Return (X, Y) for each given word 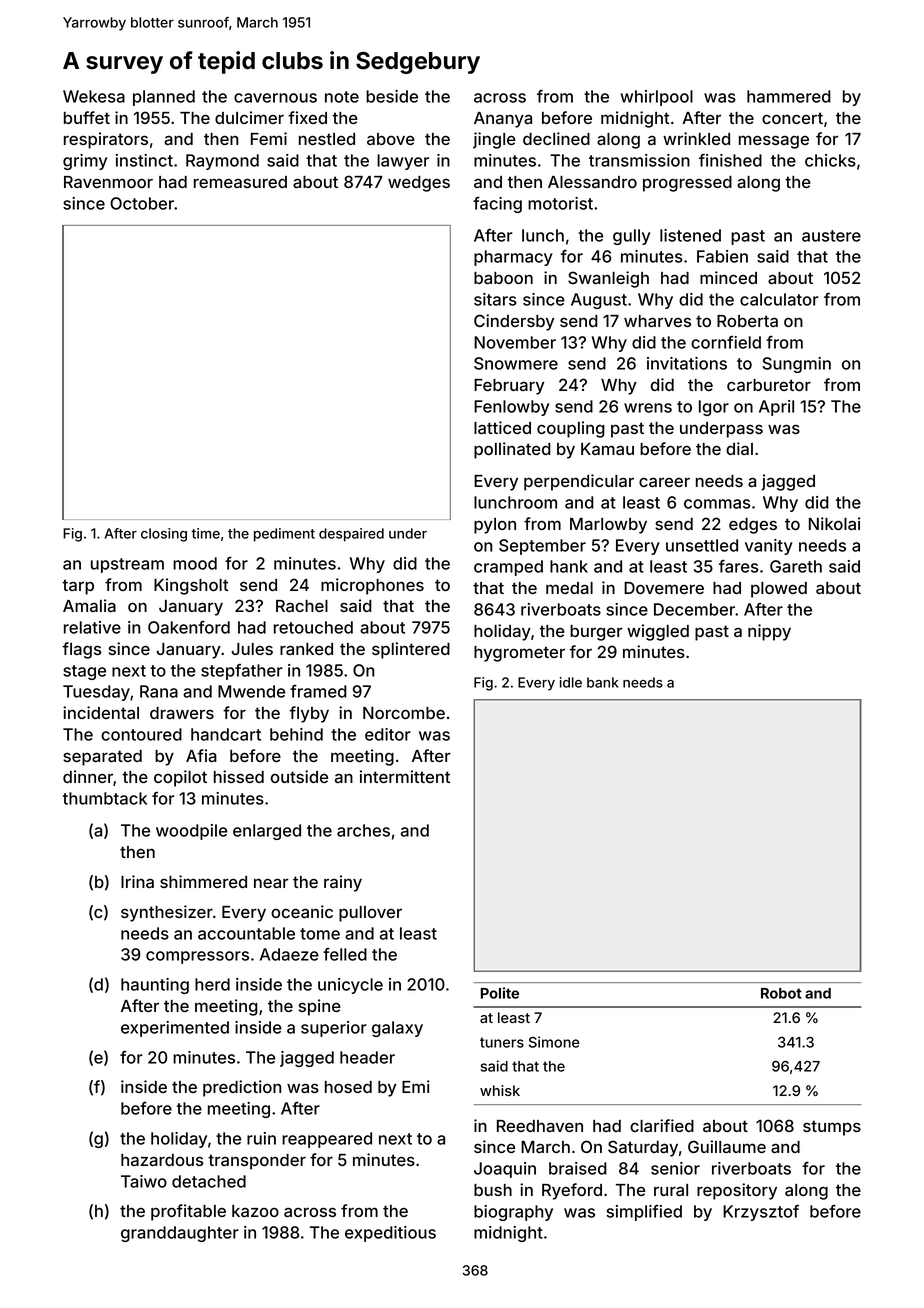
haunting (155, 986)
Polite (500, 993)
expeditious (390, 1234)
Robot (781, 993)
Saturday (643, 1148)
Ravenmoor (108, 182)
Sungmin (796, 365)
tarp (78, 587)
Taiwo (144, 1181)
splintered (411, 650)
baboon (503, 278)
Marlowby (608, 526)
